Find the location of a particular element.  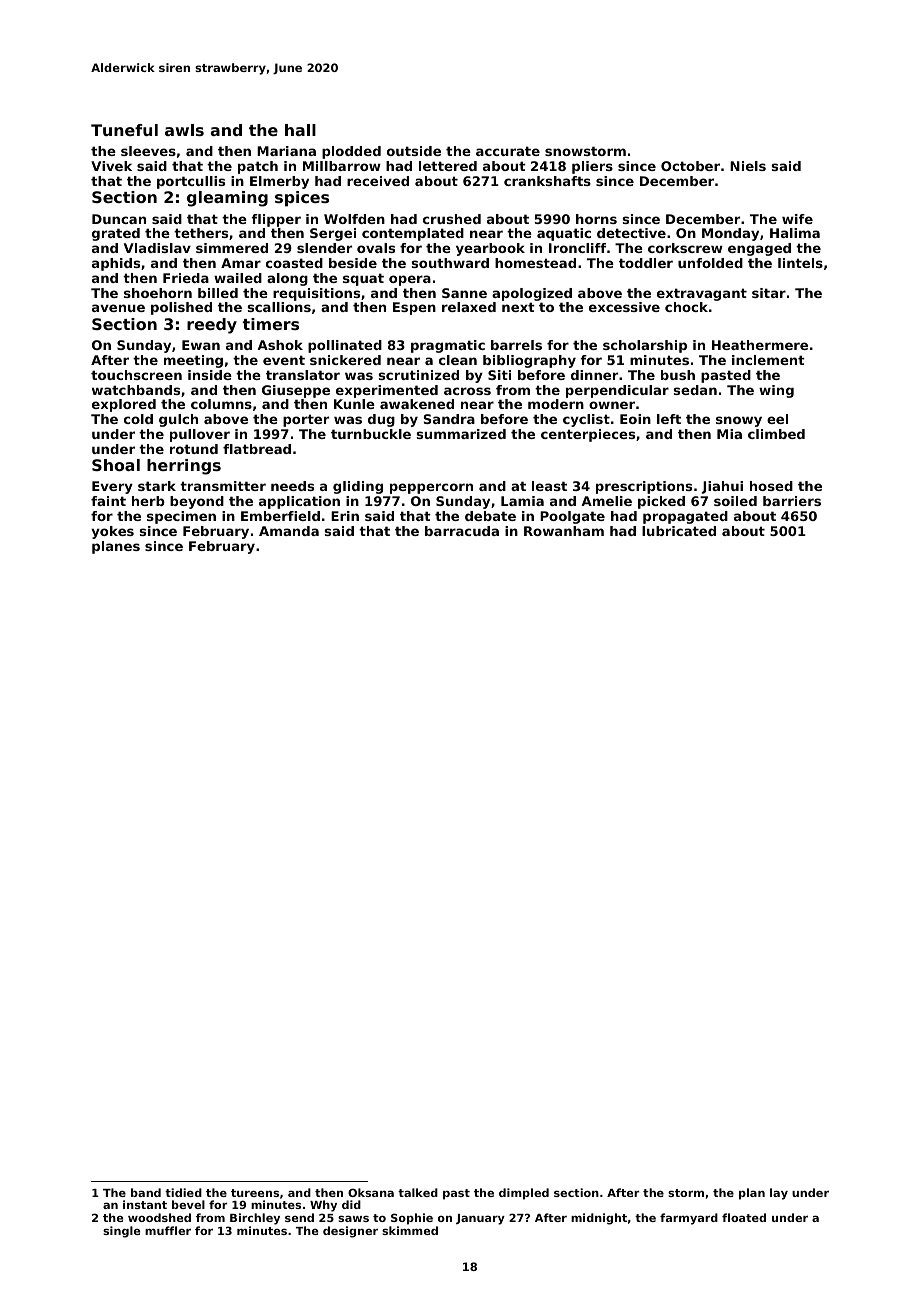

Every is located at coordinates (112, 487).
